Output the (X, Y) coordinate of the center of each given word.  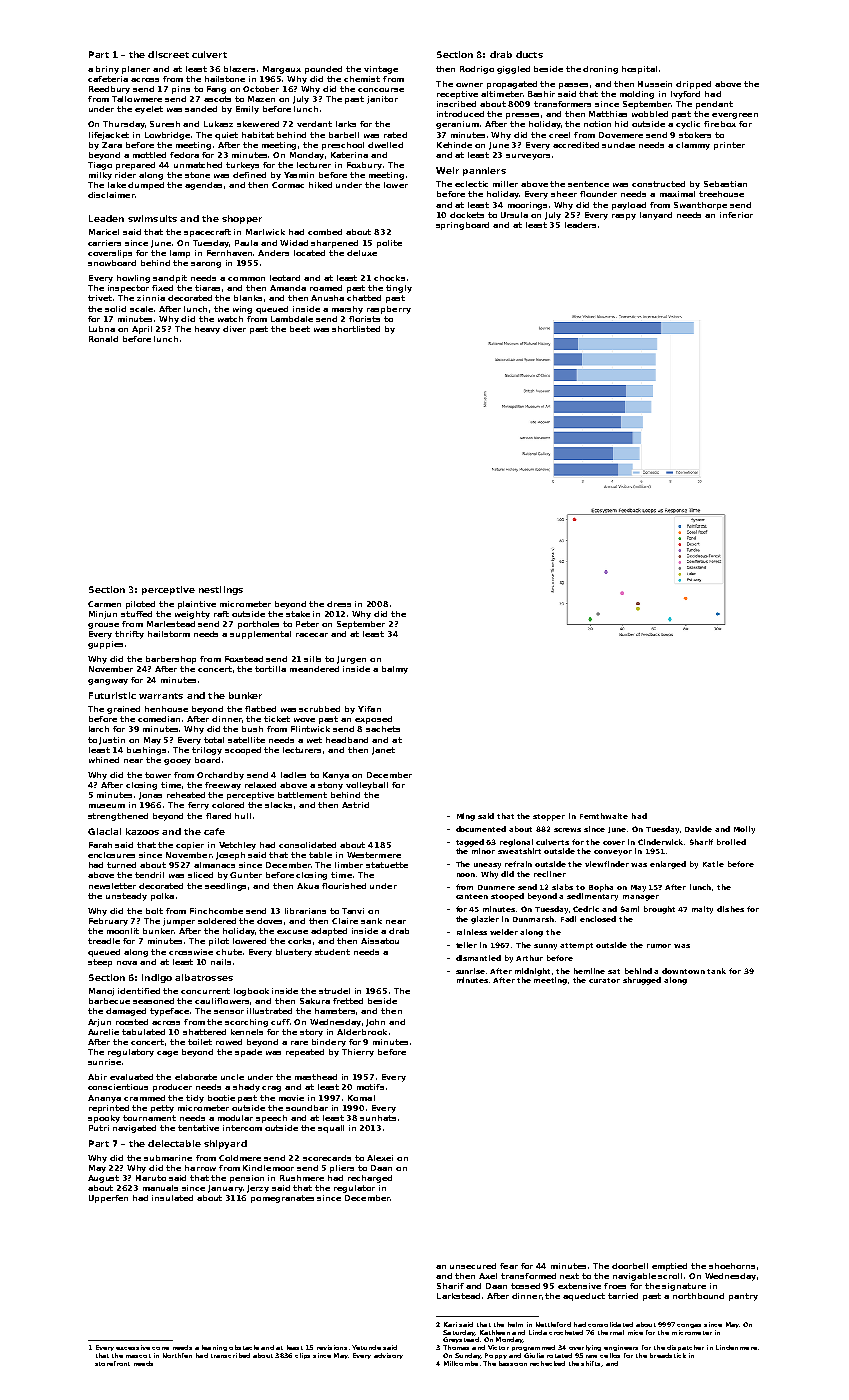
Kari (450, 1324)
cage (167, 1054)
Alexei (380, 1158)
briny (107, 70)
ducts (529, 54)
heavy (207, 330)
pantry (743, 1297)
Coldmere (240, 1158)
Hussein (655, 84)
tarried (623, 1296)
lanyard (656, 216)
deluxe (362, 253)
